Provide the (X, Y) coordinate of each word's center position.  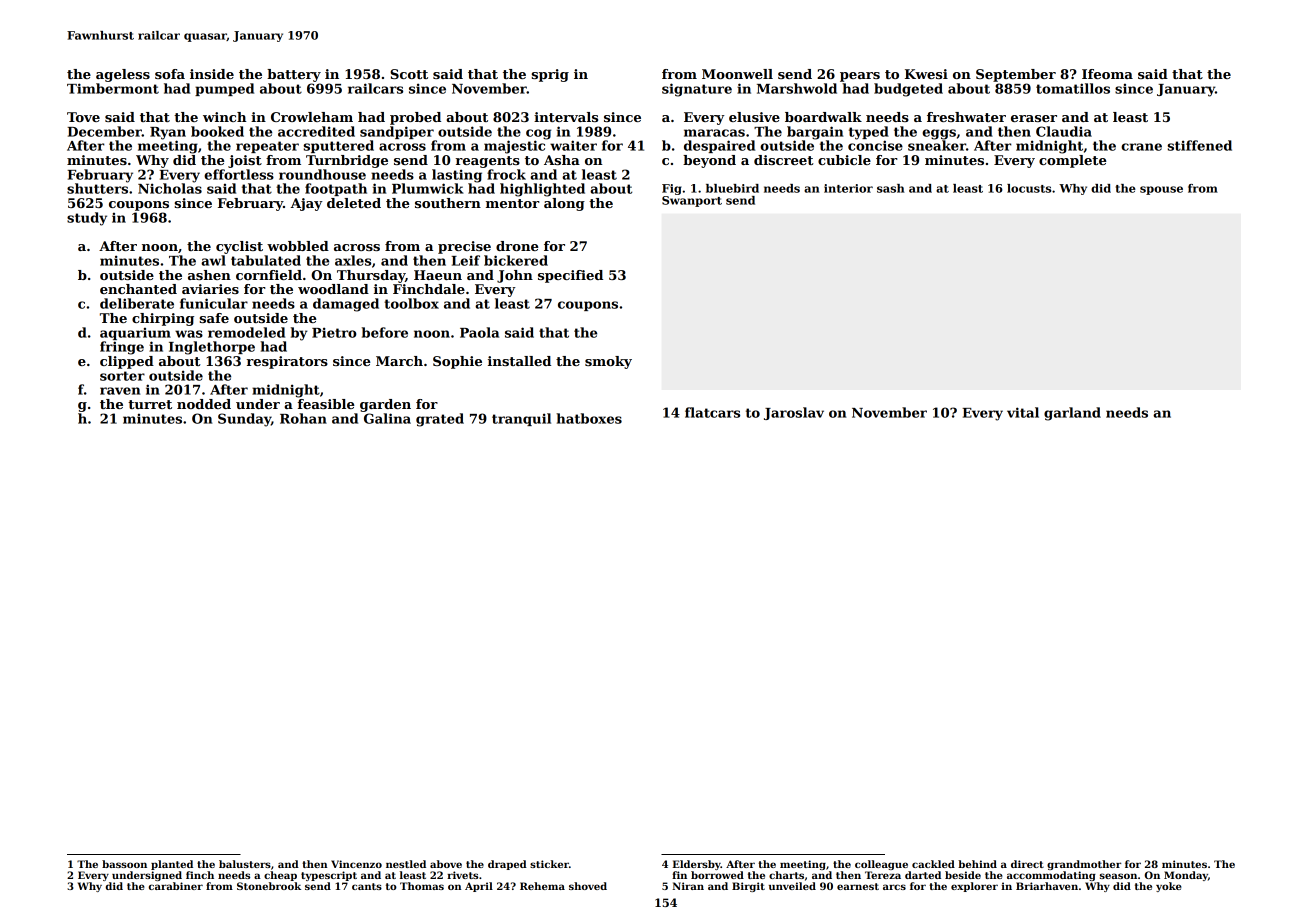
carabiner (175, 886)
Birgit (748, 887)
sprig (550, 75)
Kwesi (926, 74)
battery (294, 75)
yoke (1169, 887)
